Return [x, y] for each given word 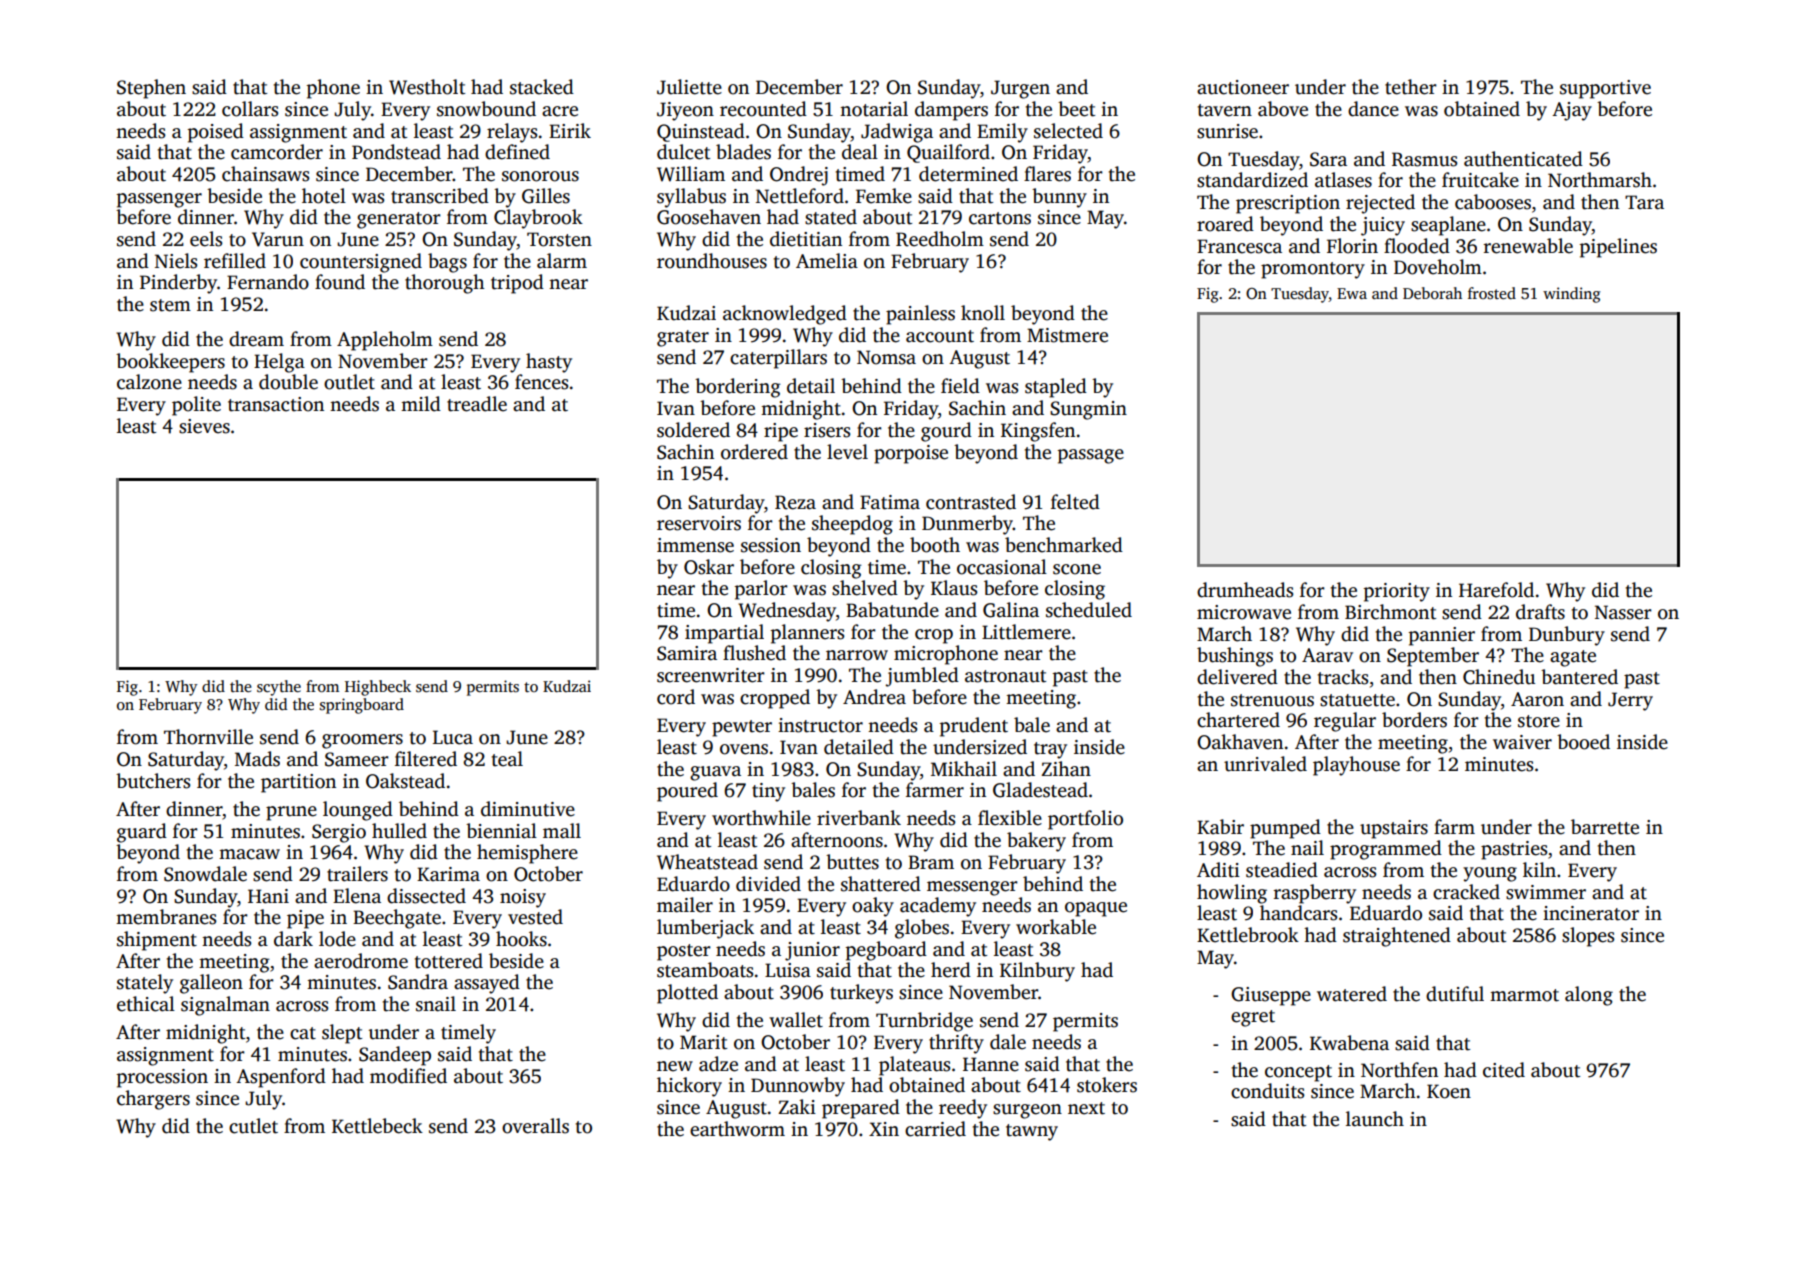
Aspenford [281, 1078]
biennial [501, 831]
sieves [204, 426]
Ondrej [799, 176]
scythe [279, 688]
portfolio [1085, 820]
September [1433, 657]
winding [1571, 295]
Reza [795, 502]
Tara [1644, 202]
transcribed [440, 196]
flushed [754, 653]
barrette [1605, 827]
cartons [1000, 218]
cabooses [1493, 202]
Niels [176, 261]
